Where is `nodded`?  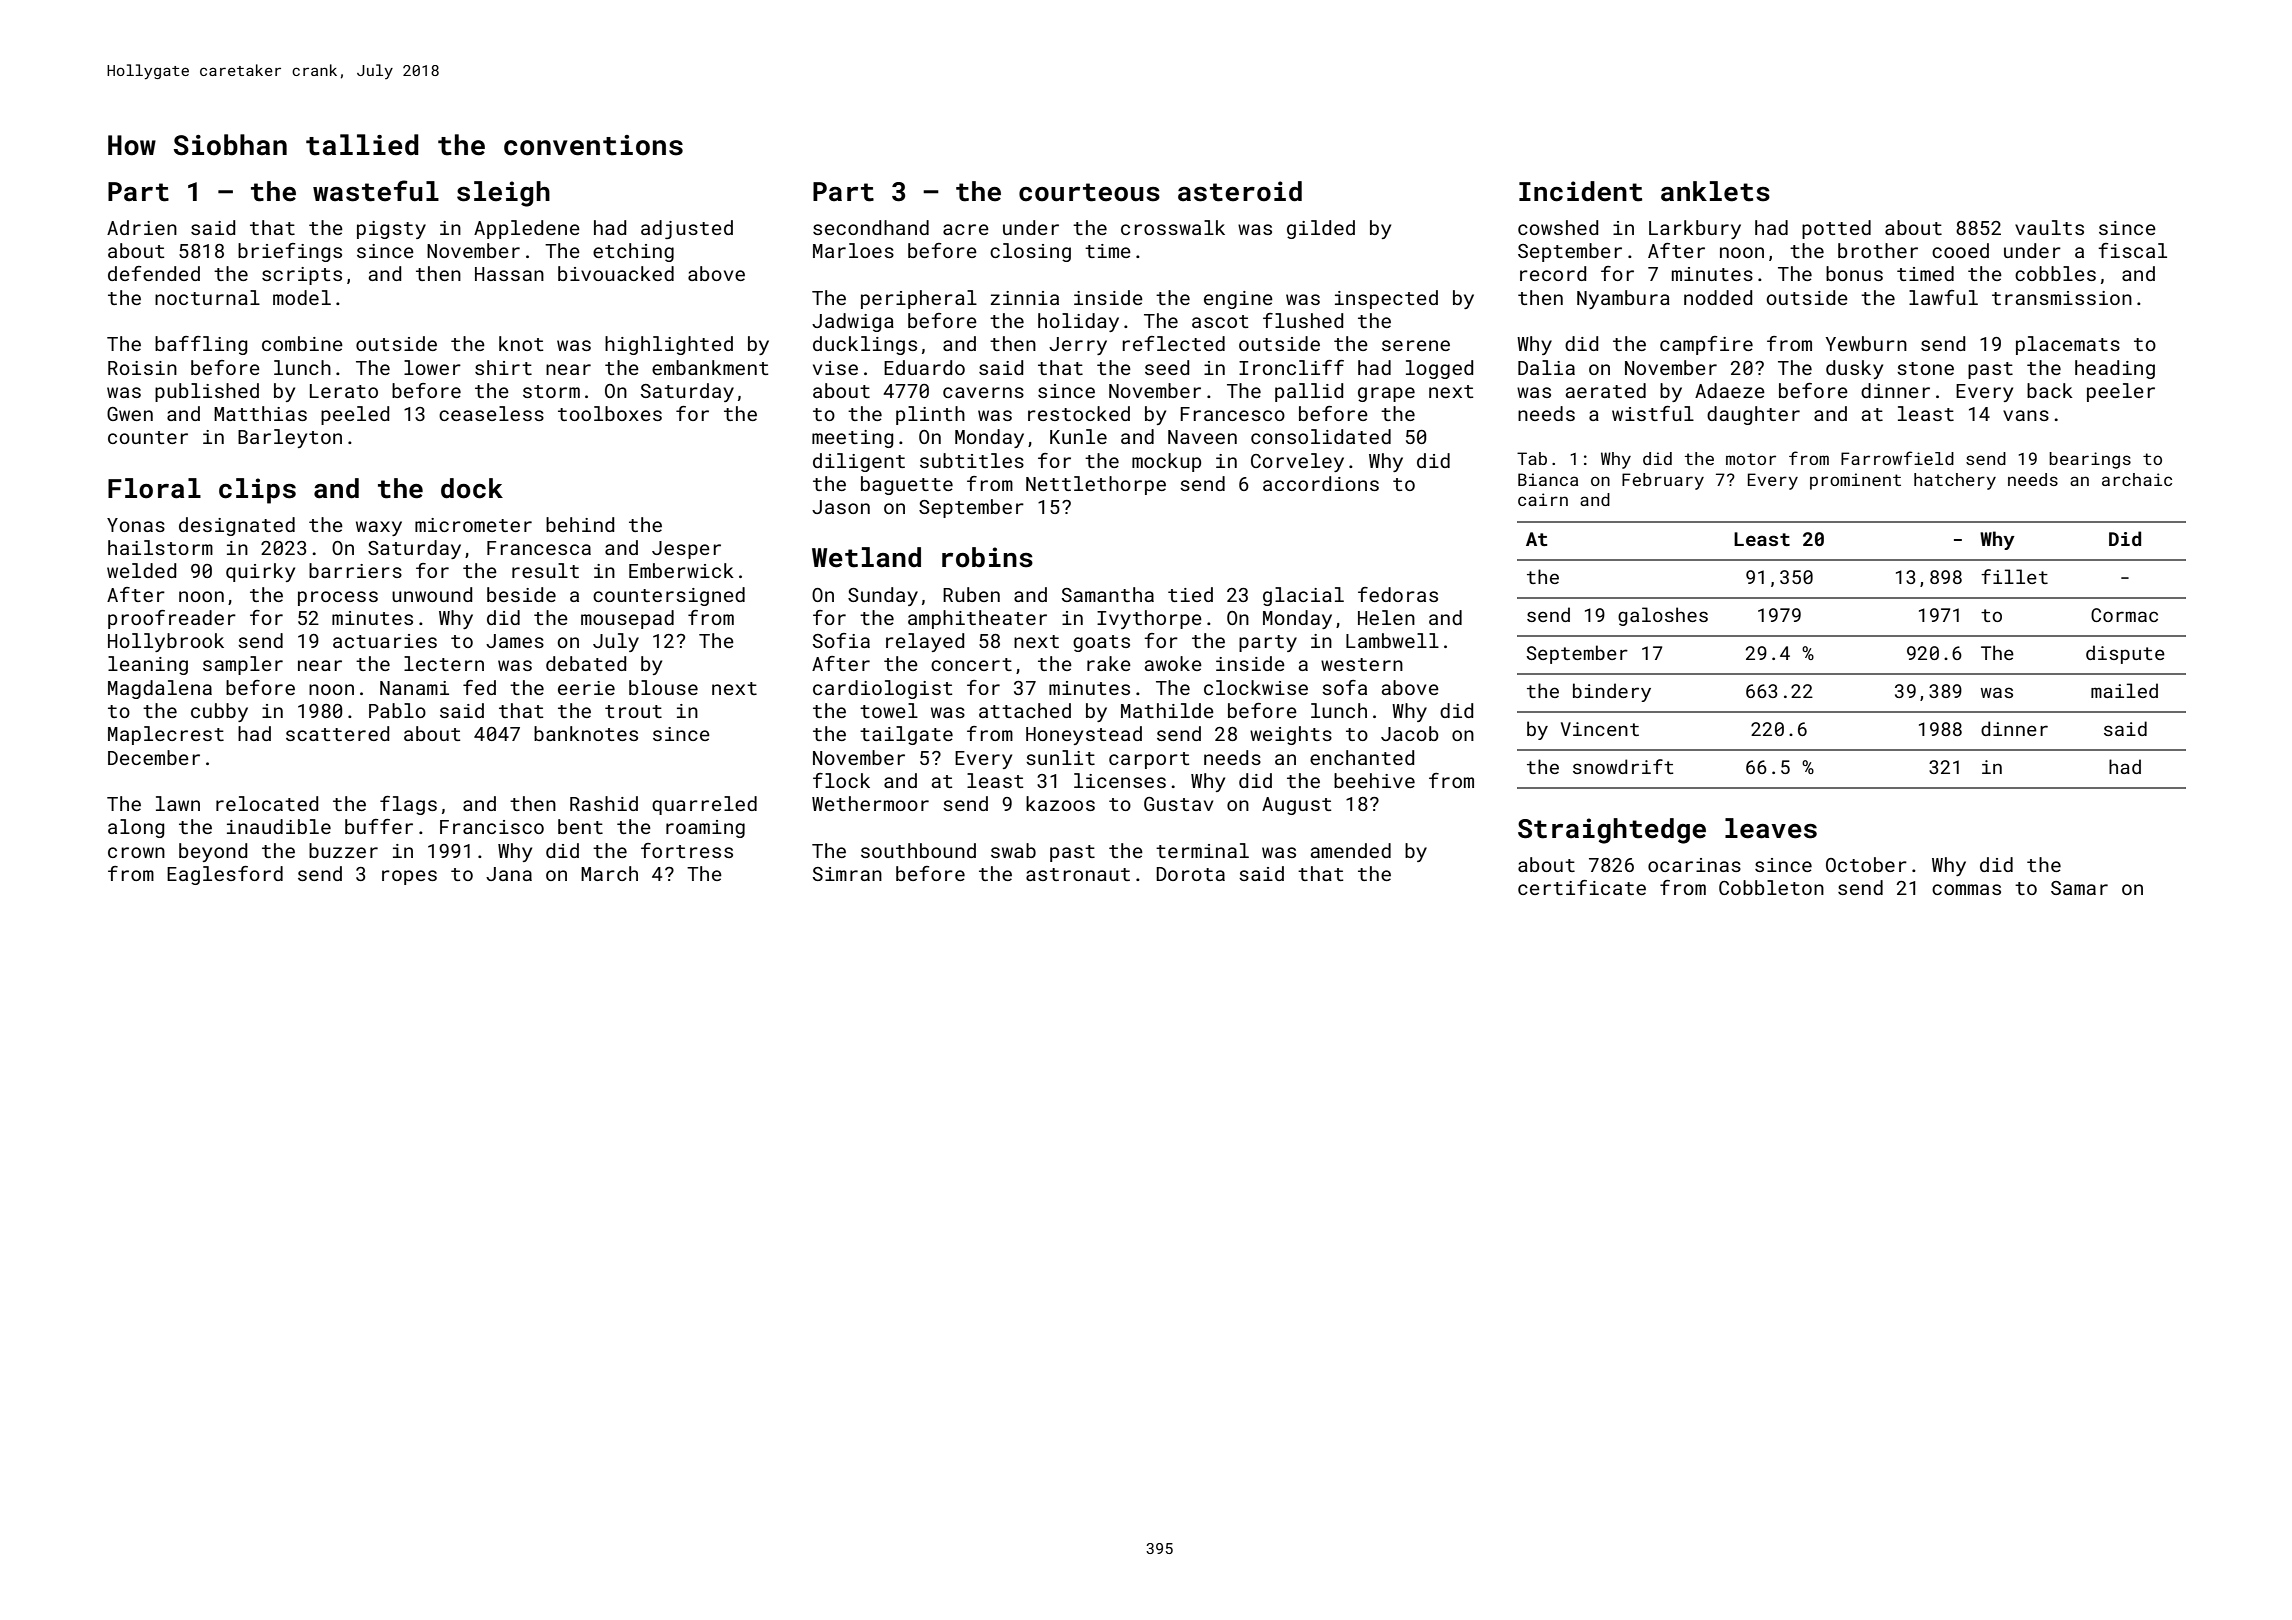
nodded is located at coordinates (1718, 297).
